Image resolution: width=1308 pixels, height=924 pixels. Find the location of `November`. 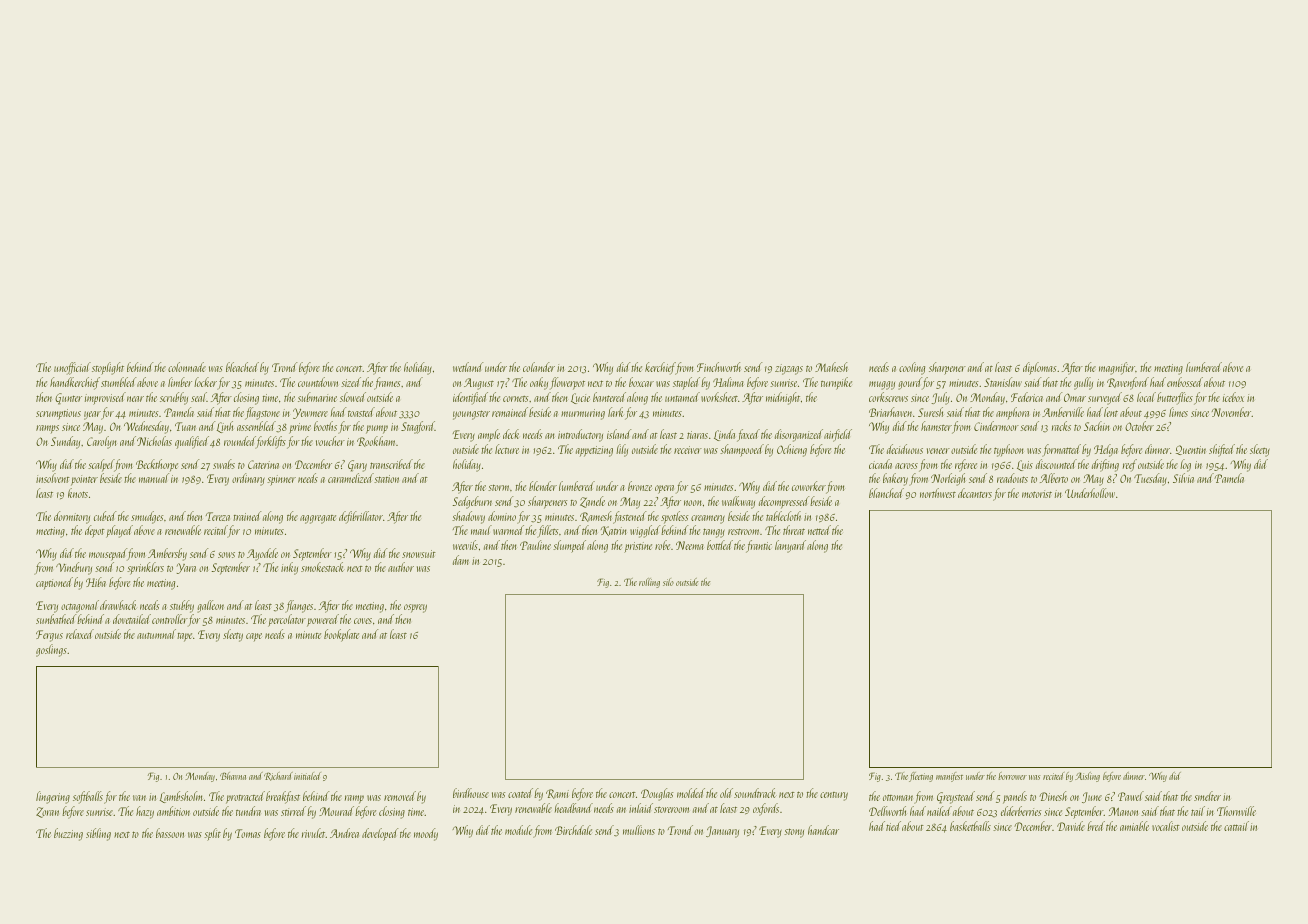

November is located at coordinates (1232, 412).
